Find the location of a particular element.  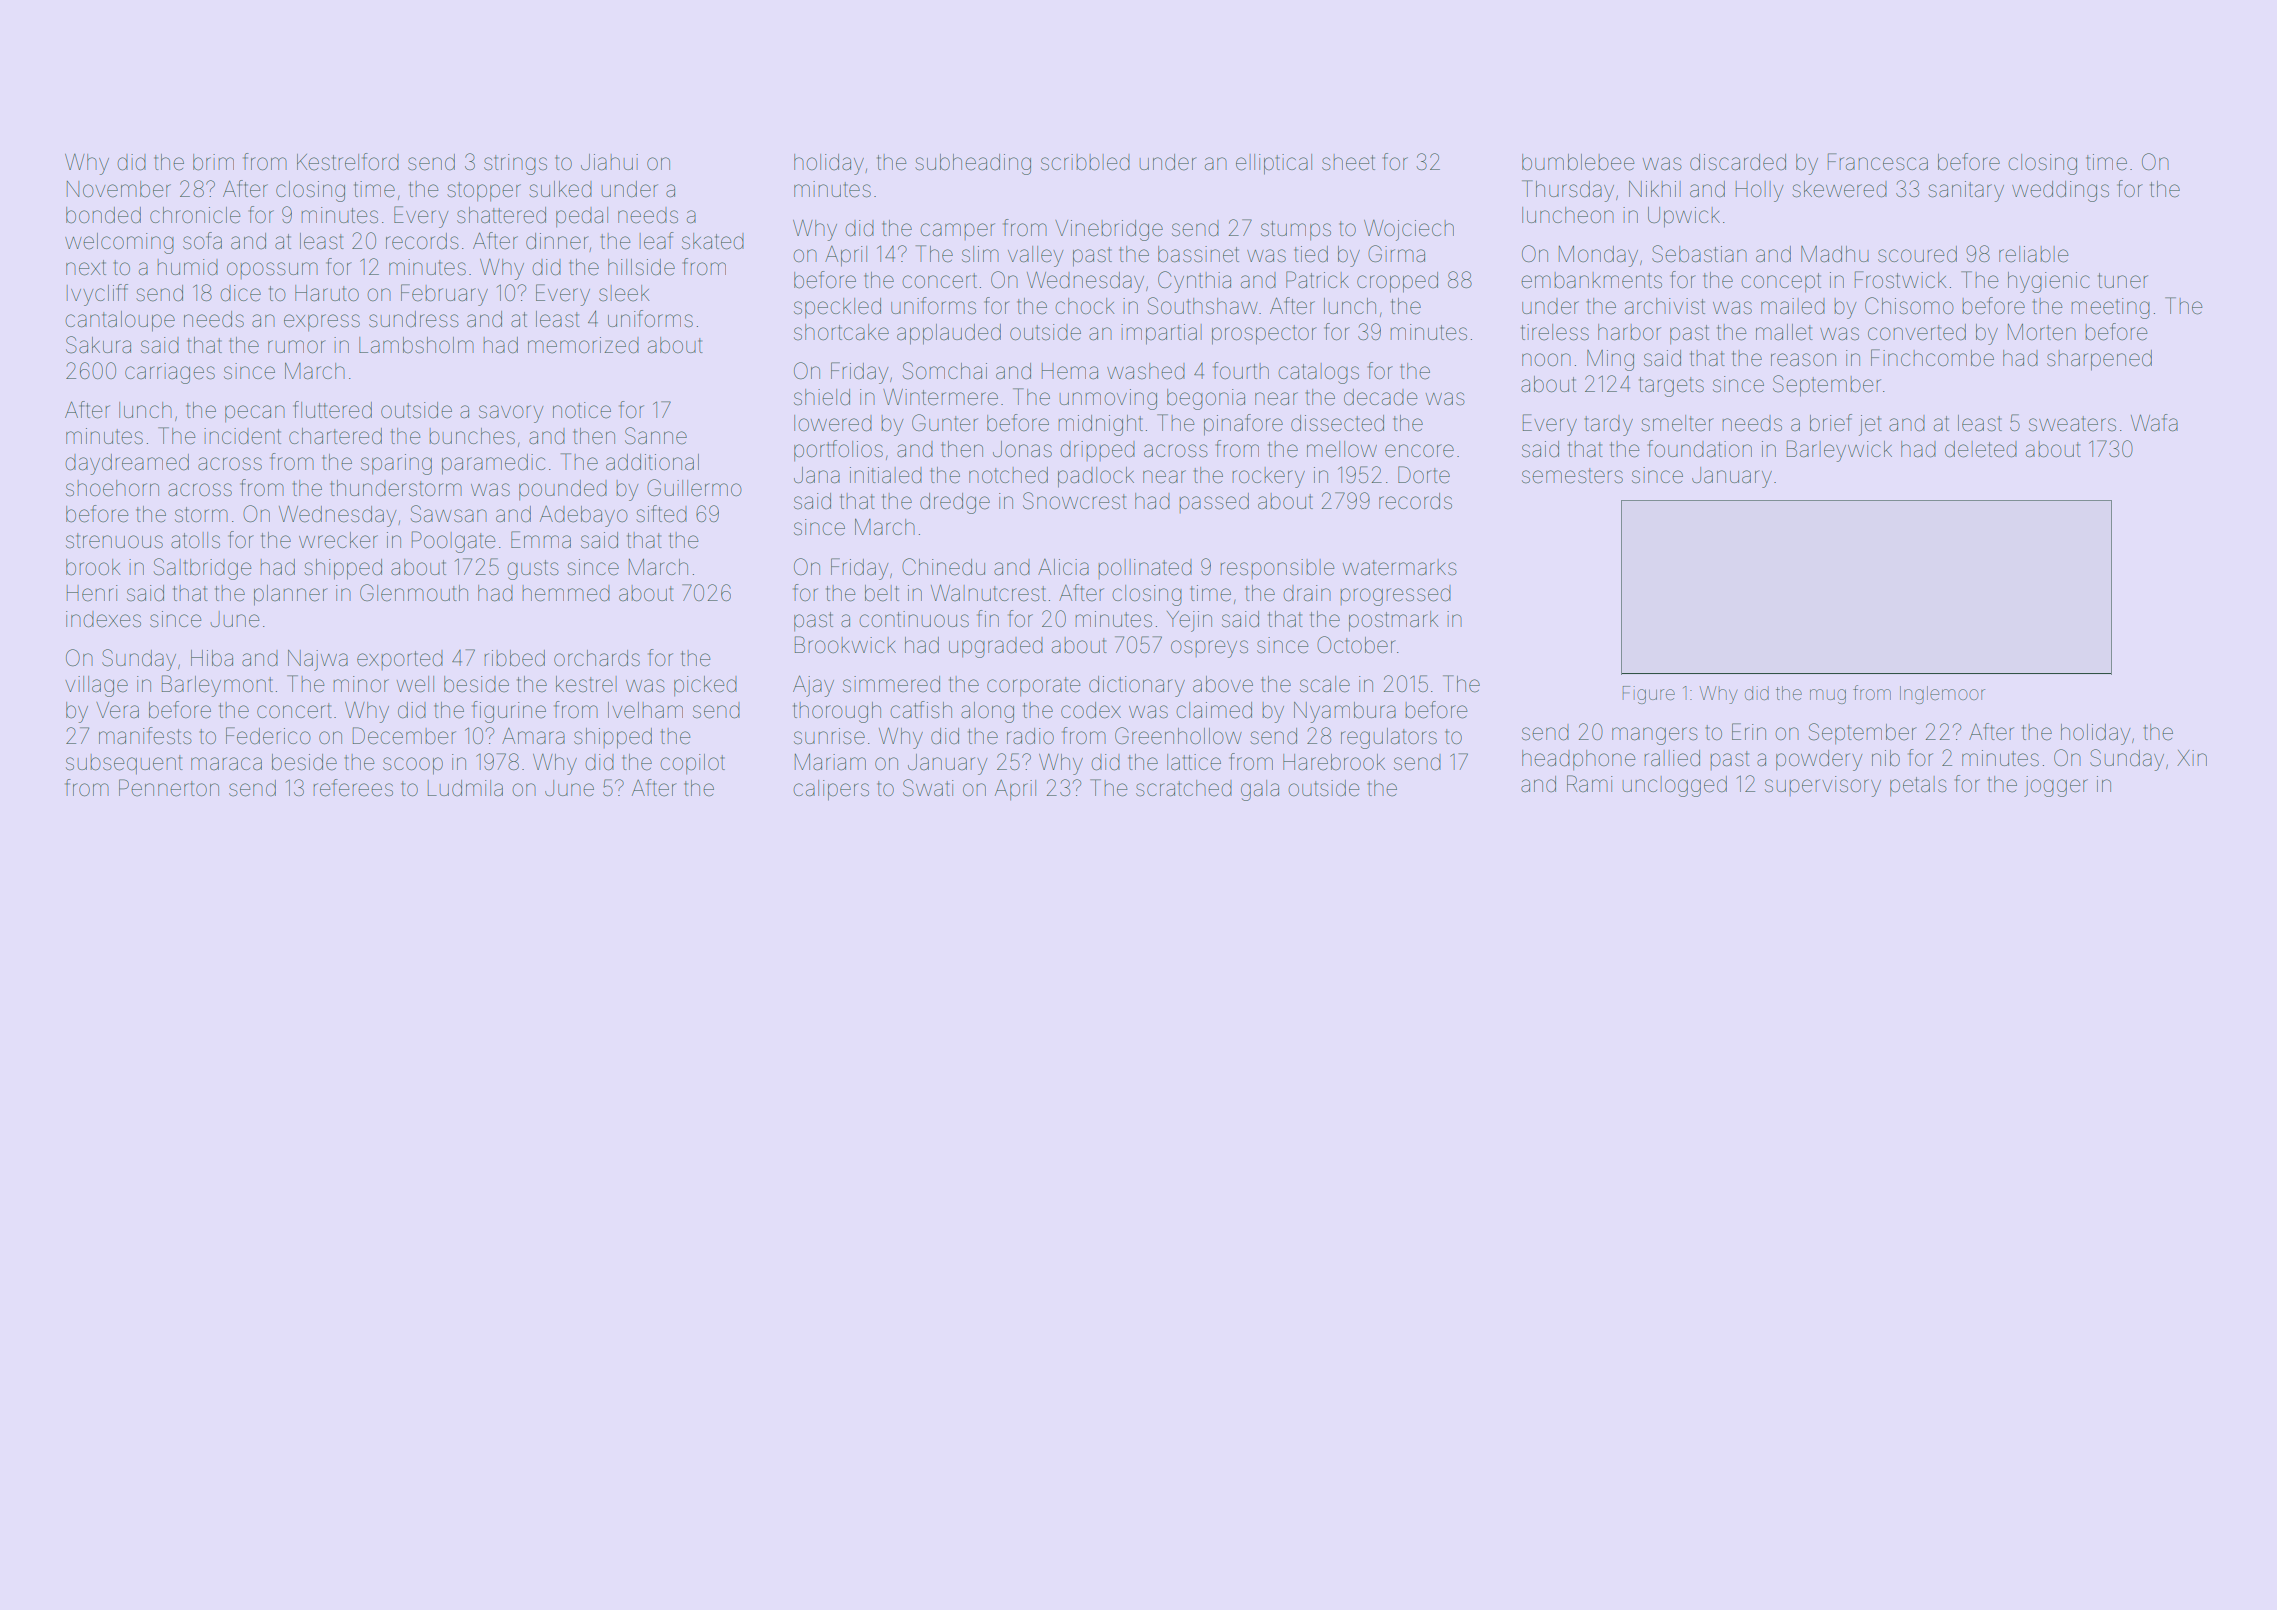

stumps is located at coordinates (1296, 230).
